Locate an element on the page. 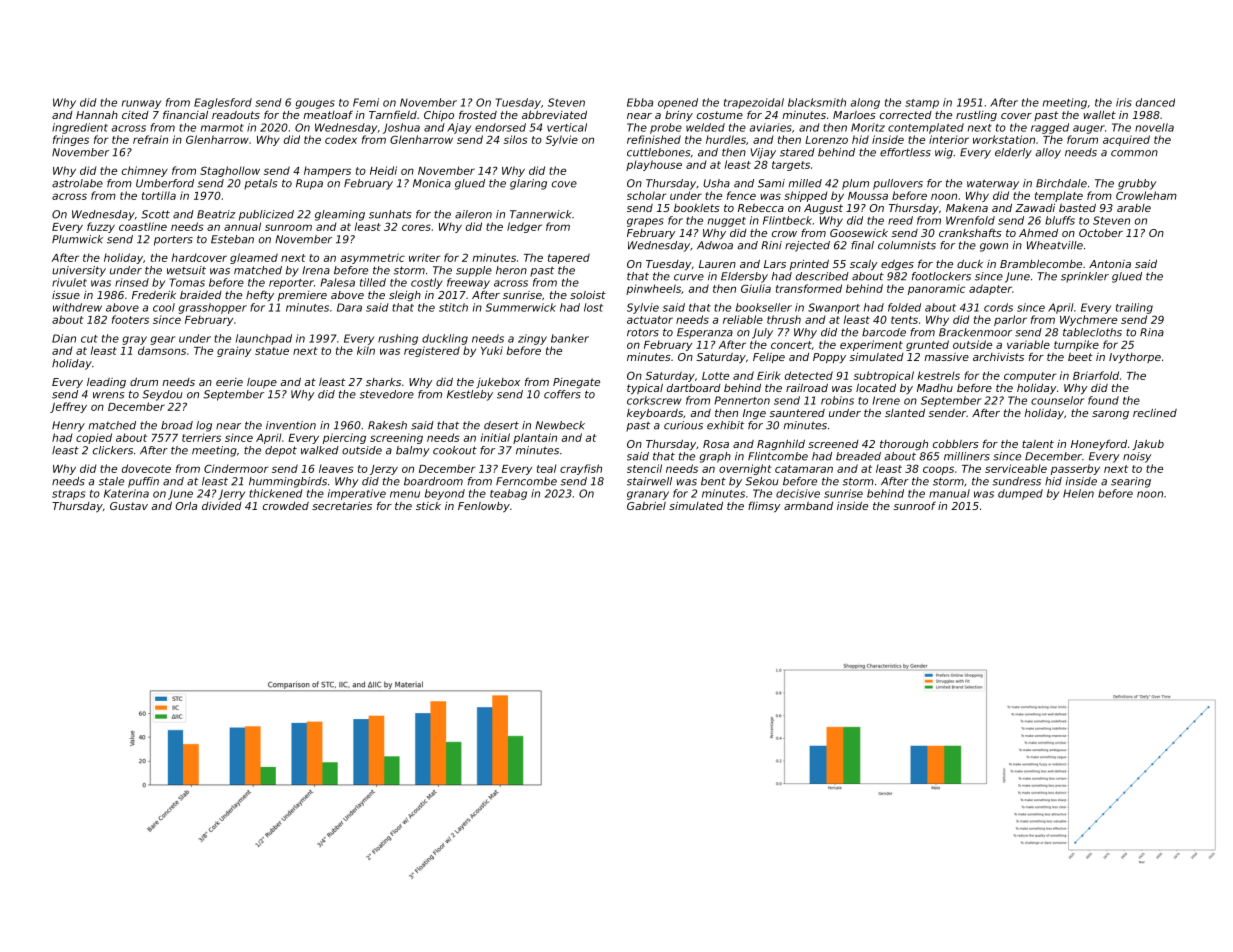 This image has width=1233, height=952. Vijay is located at coordinates (763, 153).
